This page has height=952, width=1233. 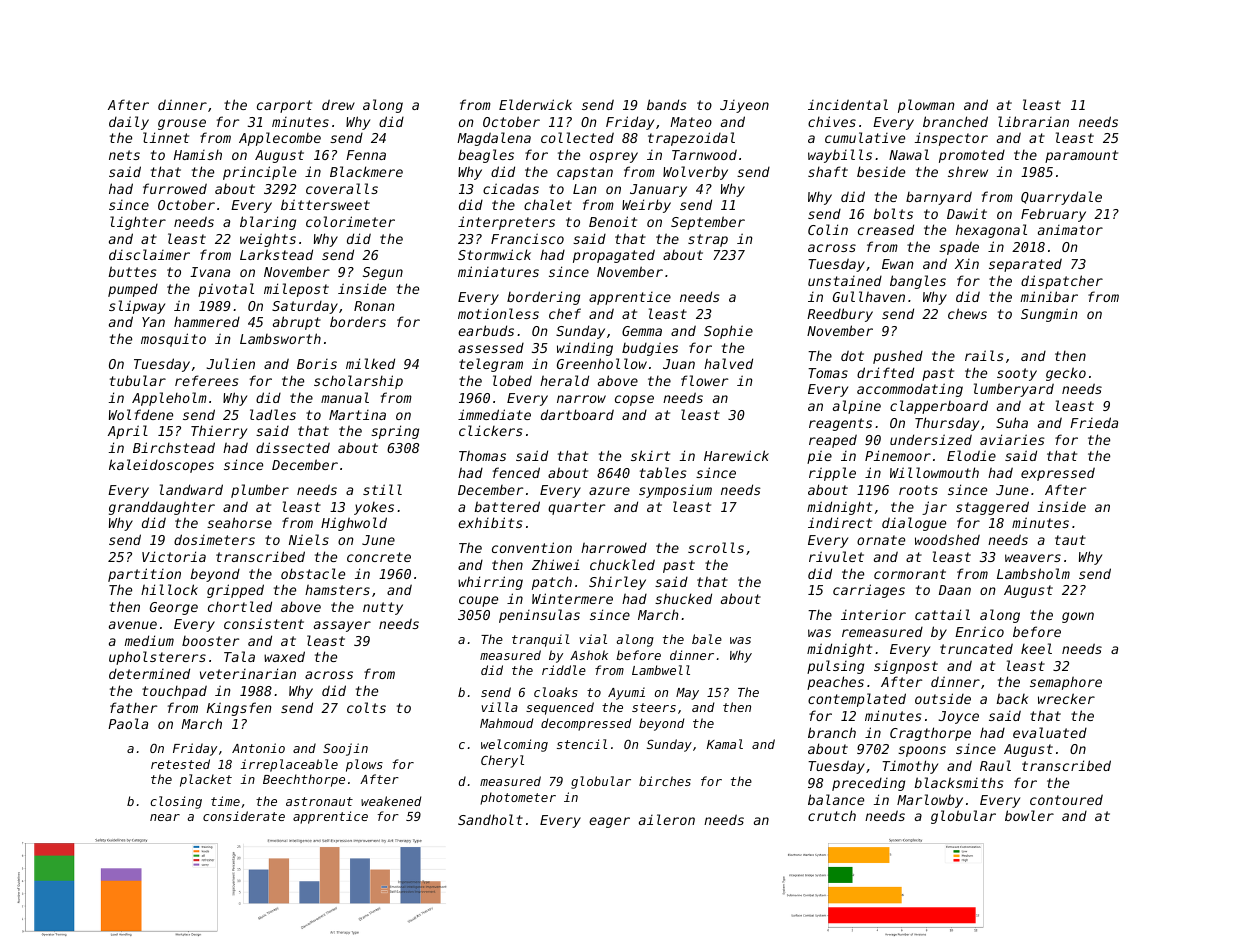 What do you see at coordinates (124, 155) in the page?
I see `nets` at bounding box center [124, 155].
